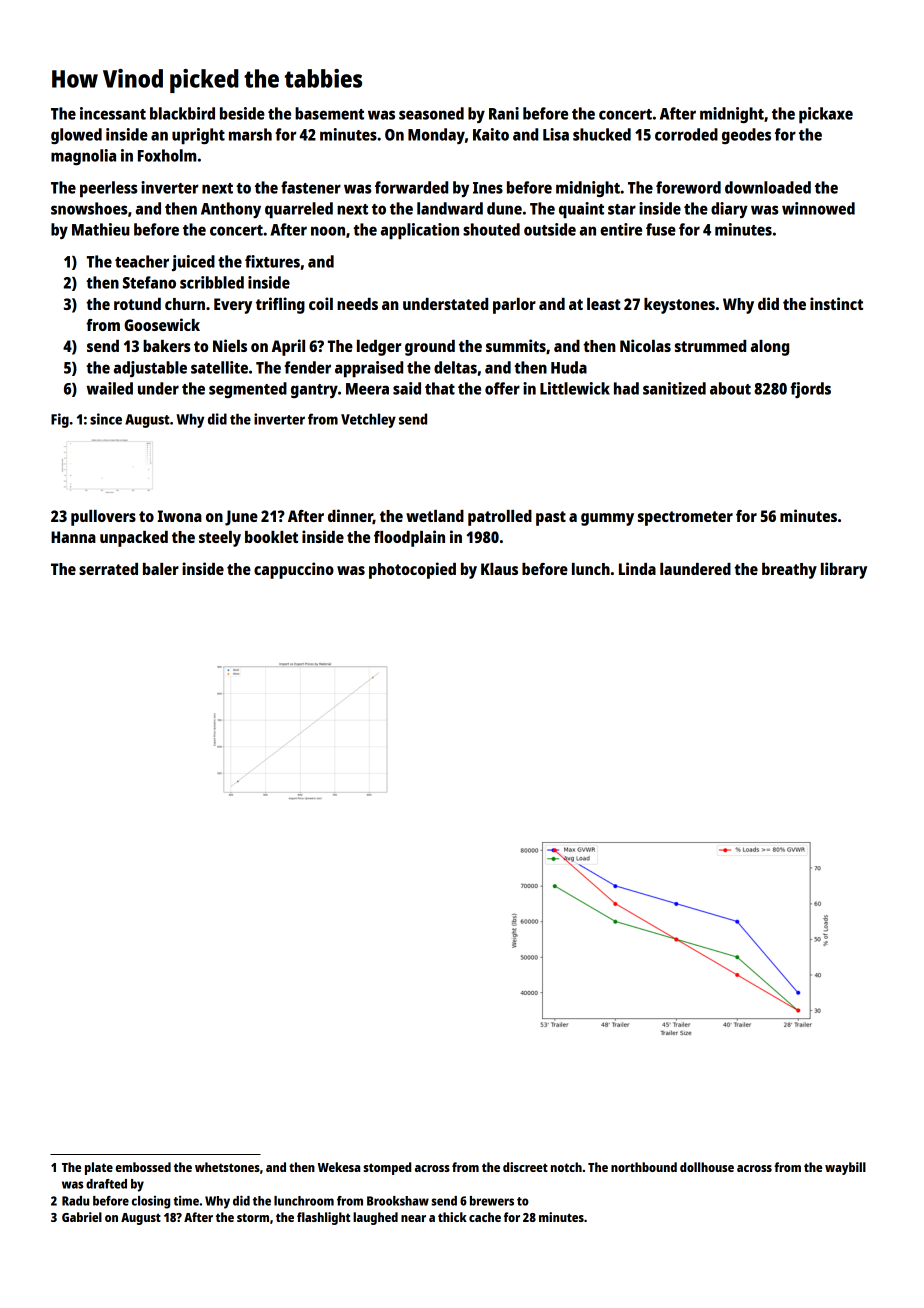  What do you see at coordinates (525, 1167) in the page?
I see `discreet` at bounding box center [525, 1167].
